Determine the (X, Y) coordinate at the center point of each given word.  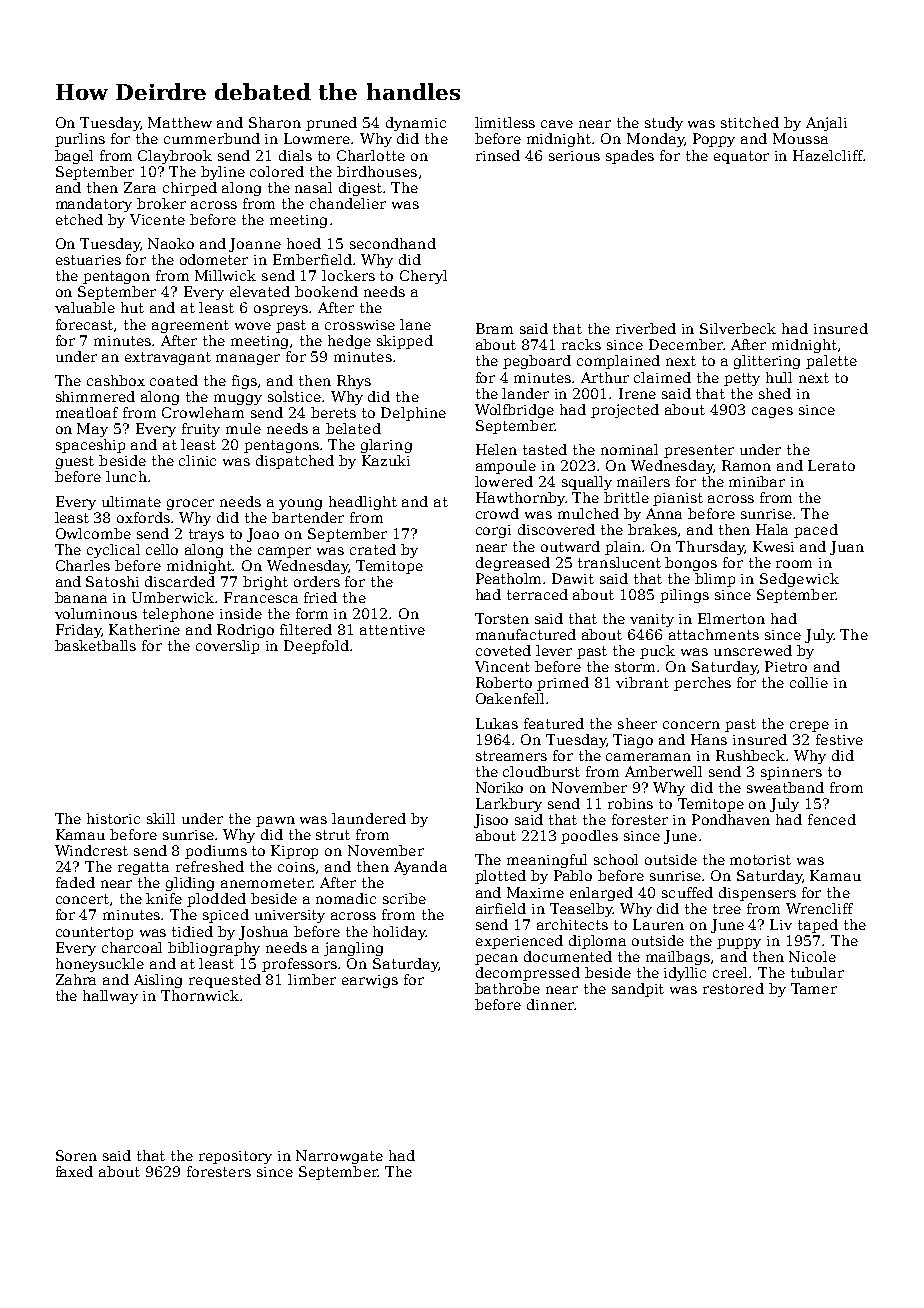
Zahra (76, 979)
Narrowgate (339, 1157)
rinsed (498, 155)
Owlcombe (93, 533)
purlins (80, 140)
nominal (629, 449)
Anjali (826, 124)
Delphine (413, 414)
